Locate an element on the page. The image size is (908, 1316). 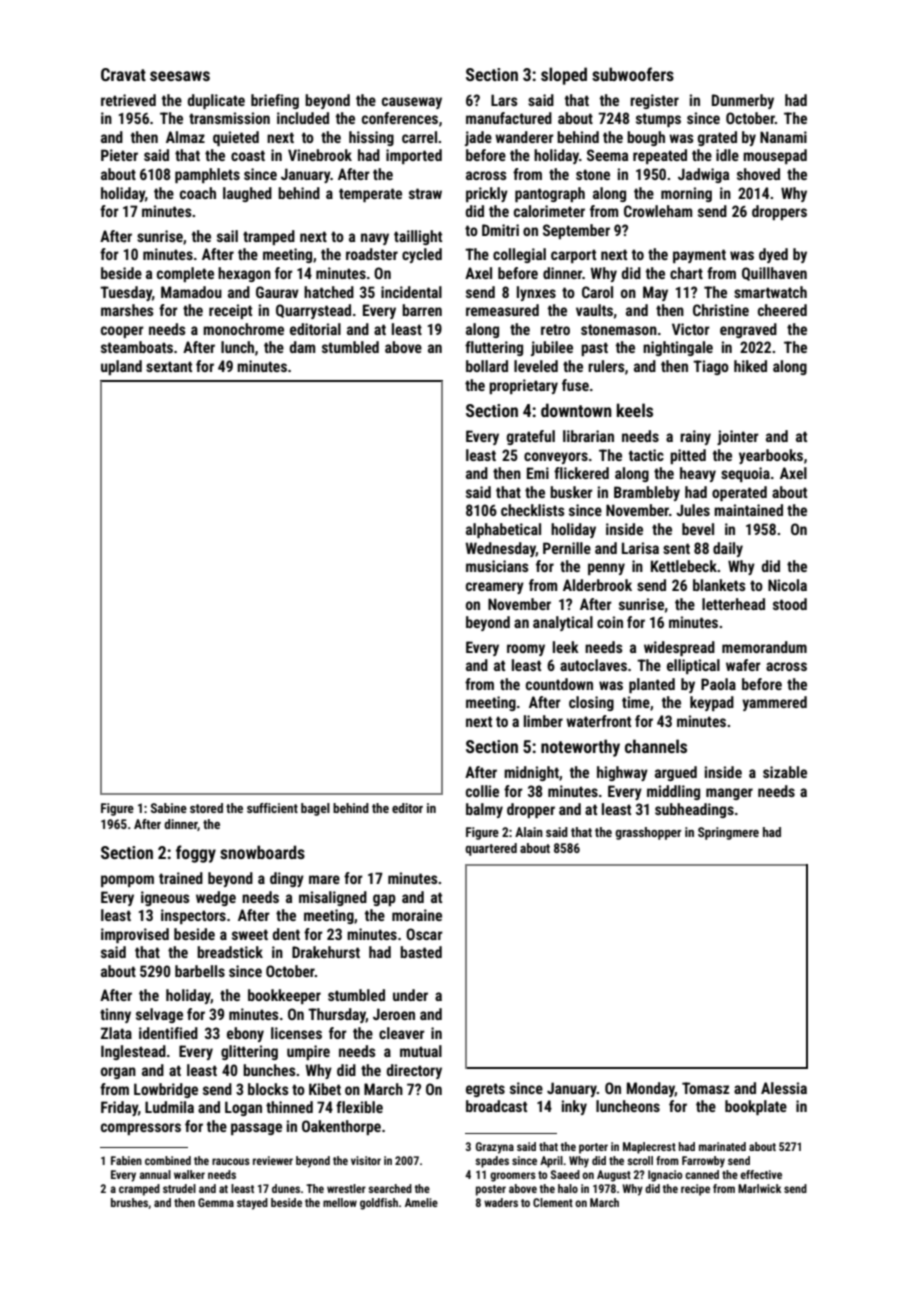
Pieter is located at coordinates (119, 155).
